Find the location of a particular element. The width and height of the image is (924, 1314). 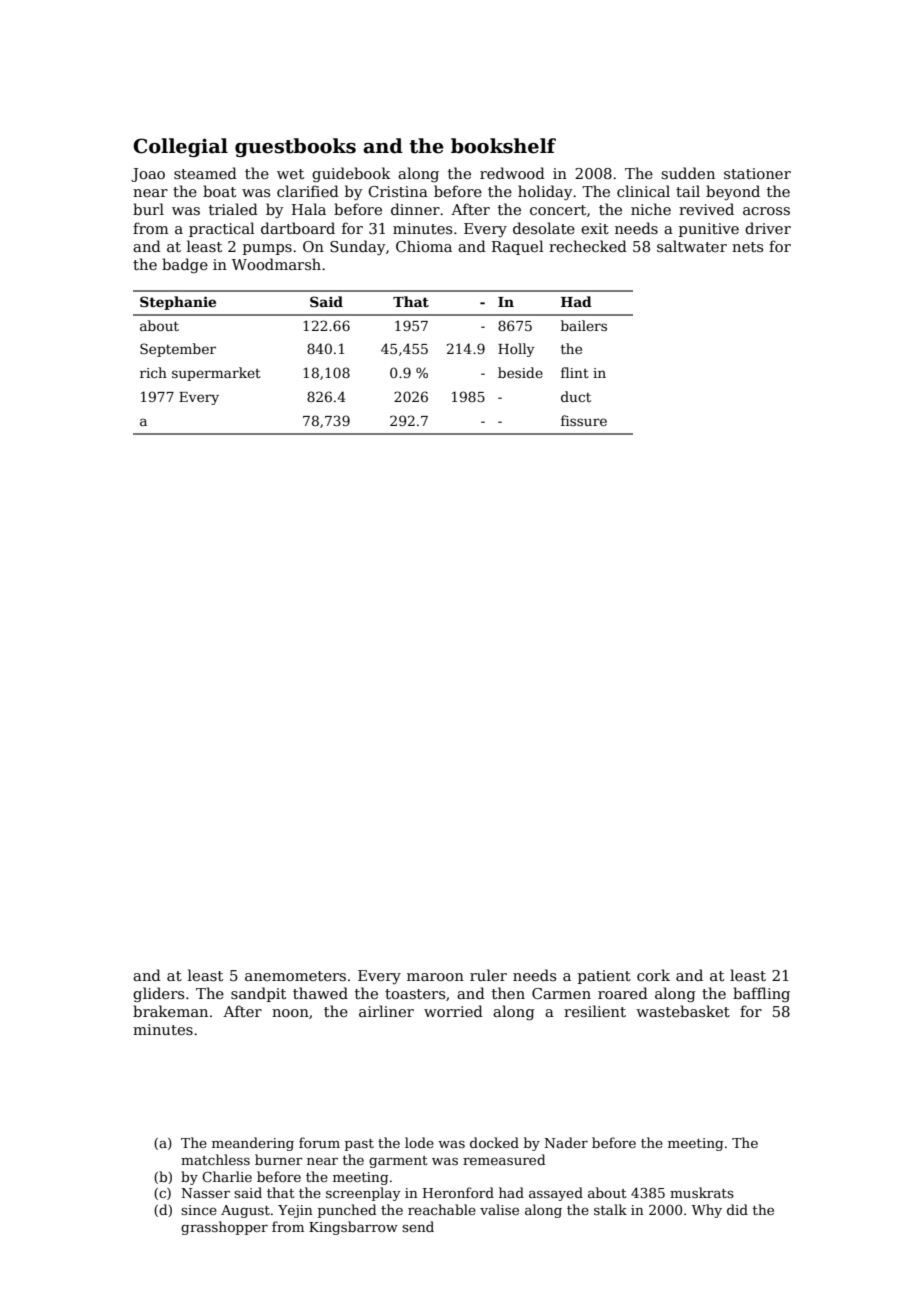

cork is located at coordinates (653, 975).
